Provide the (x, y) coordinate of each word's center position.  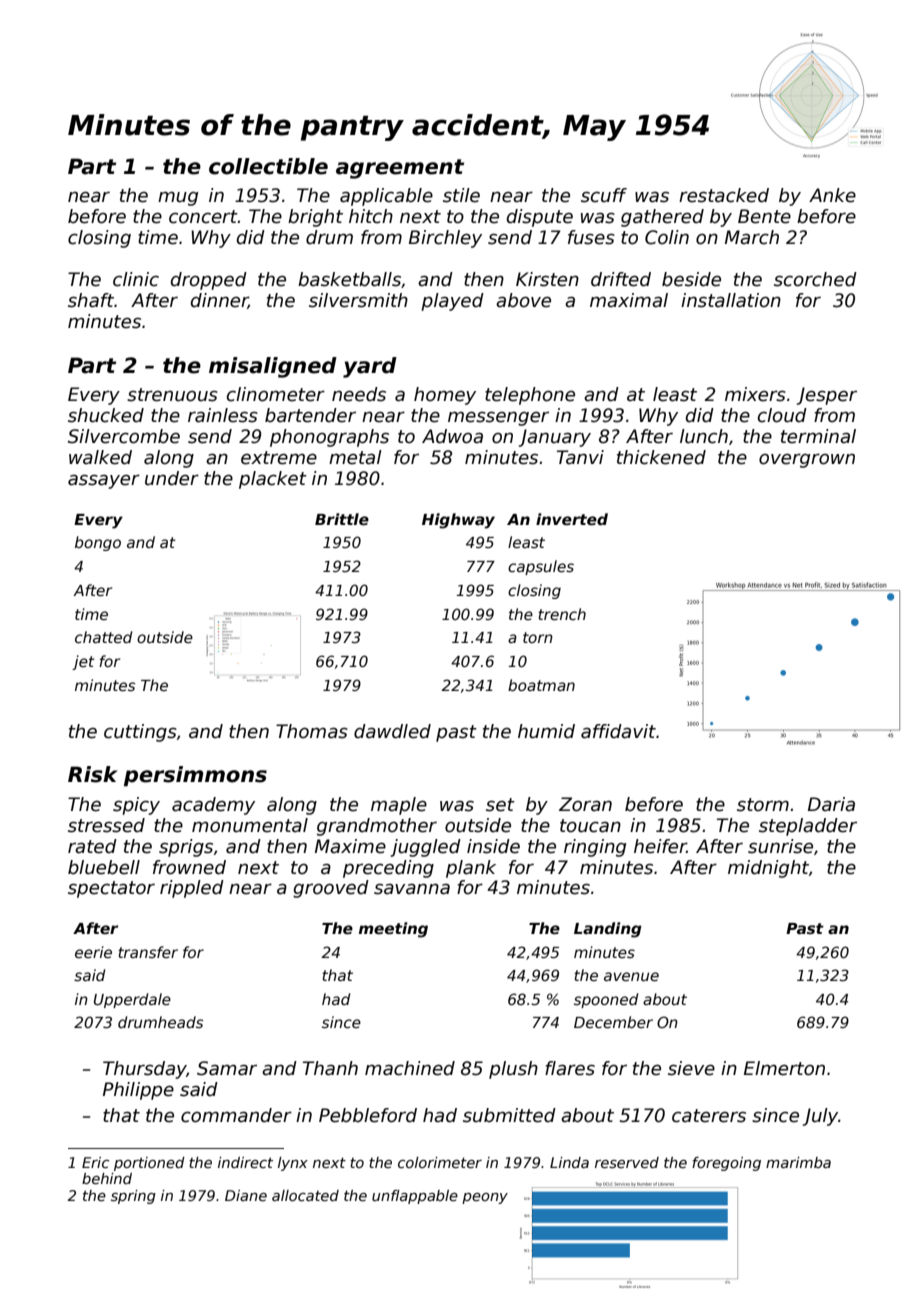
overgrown (807, 460)
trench (562, 614)
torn (538, 637)
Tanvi (580, 457)
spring (133, 1197)
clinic (136, 279)
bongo (98, 543)
